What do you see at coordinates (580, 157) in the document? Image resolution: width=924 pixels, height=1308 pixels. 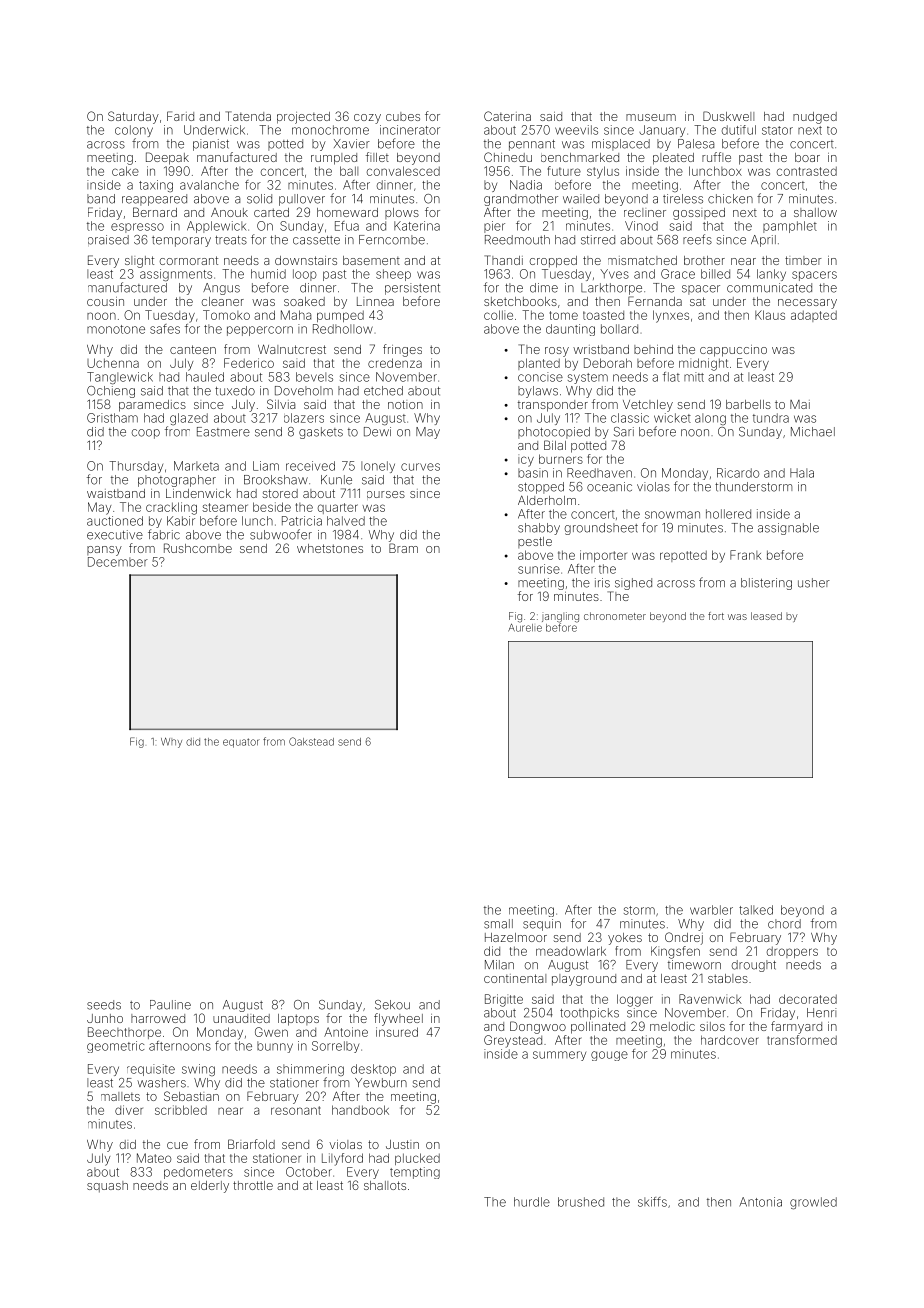 I see `benchmarked` at bounding box center [580, 157].
